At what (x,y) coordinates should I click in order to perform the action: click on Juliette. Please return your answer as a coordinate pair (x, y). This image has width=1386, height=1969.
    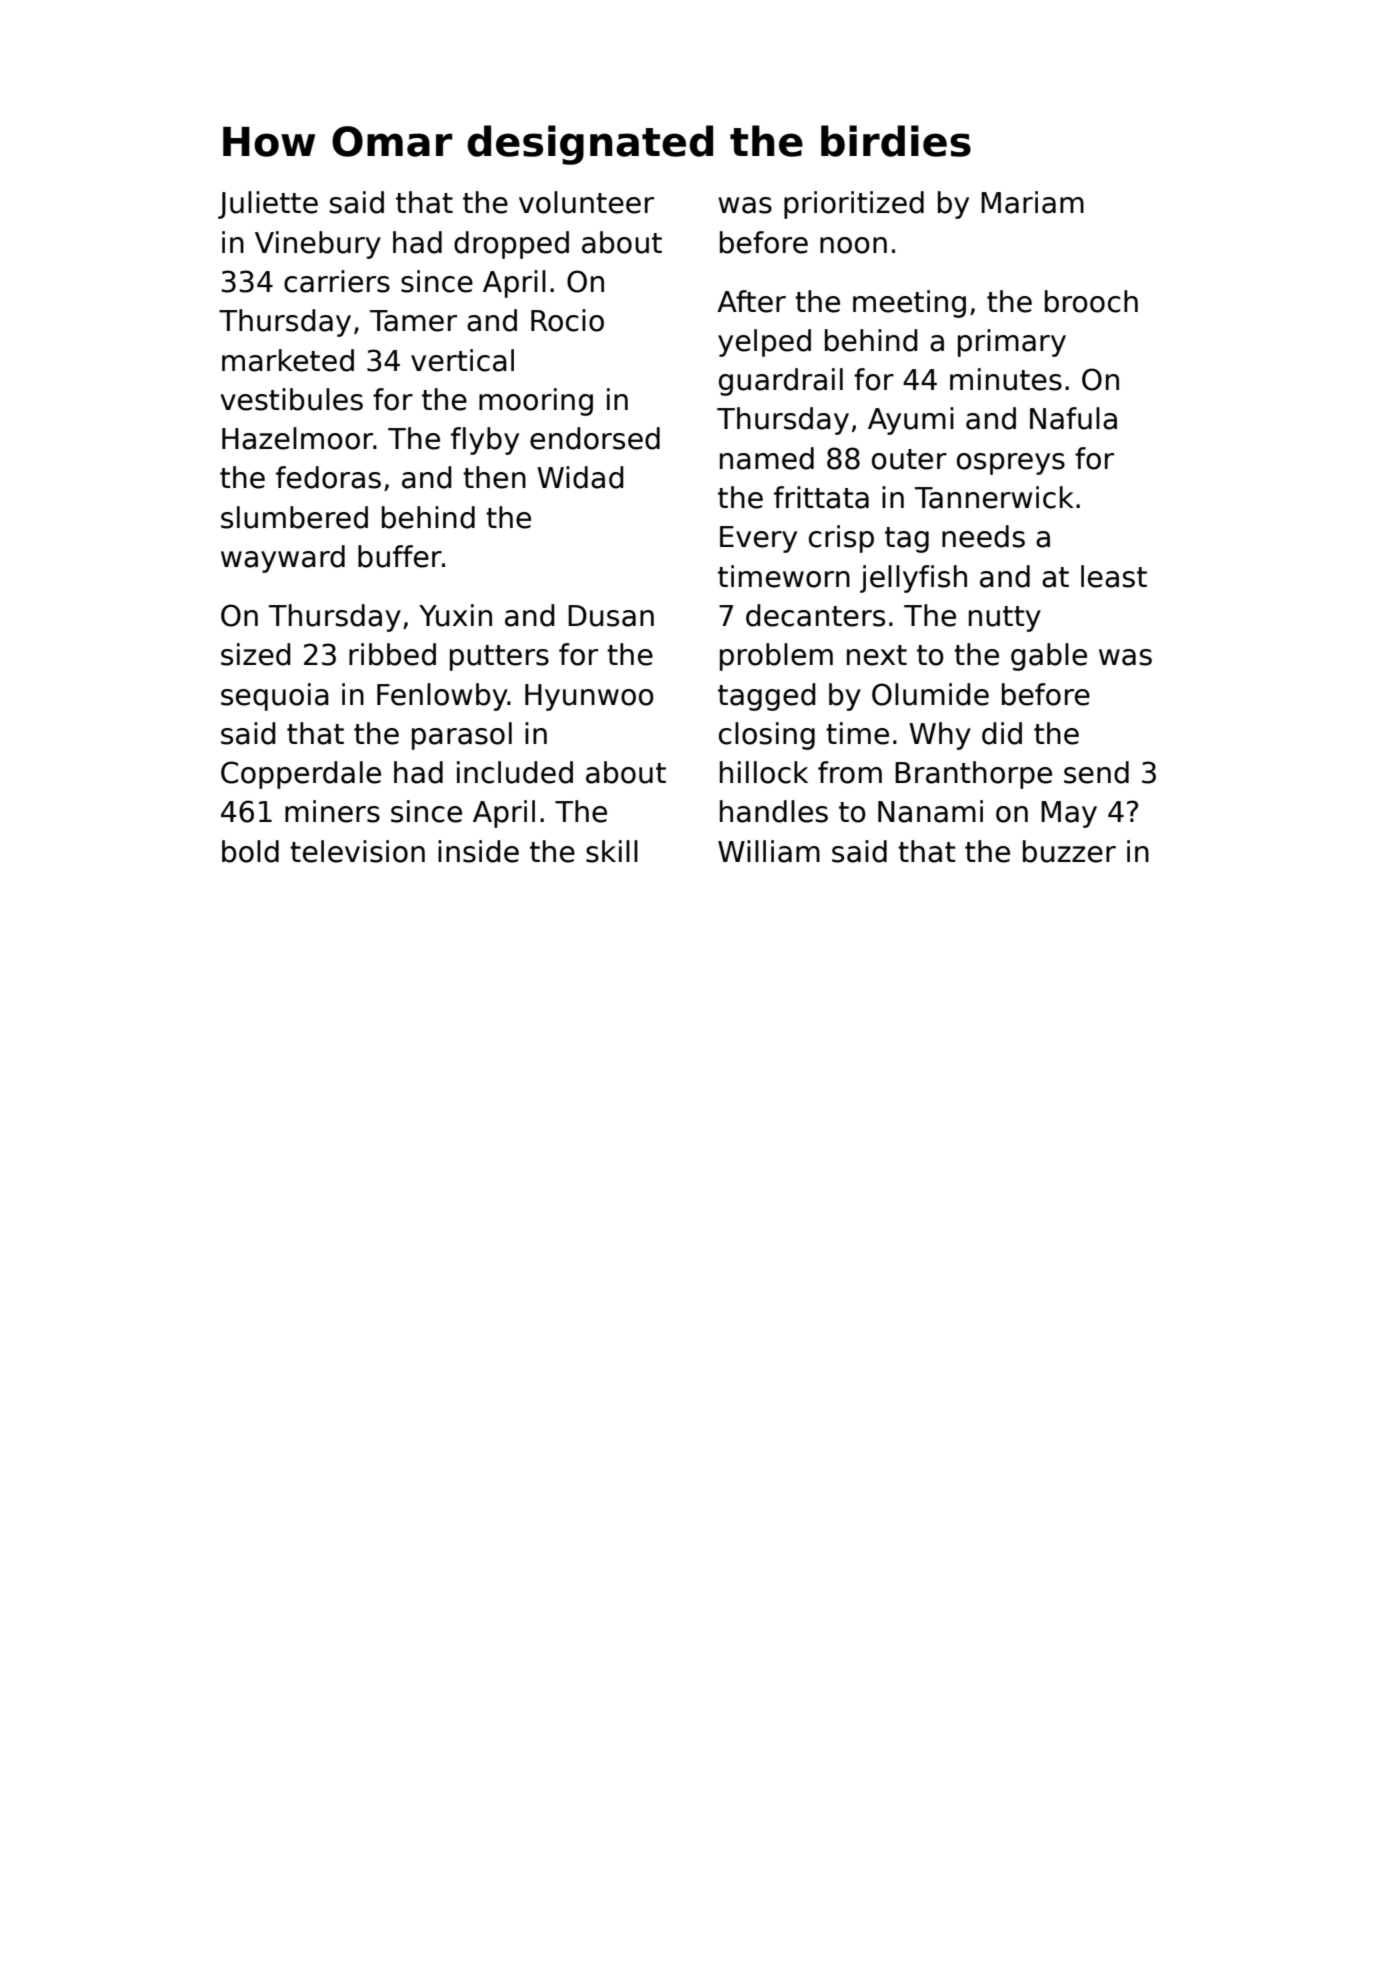
    Looking at the image, I should click on (268, 205).
